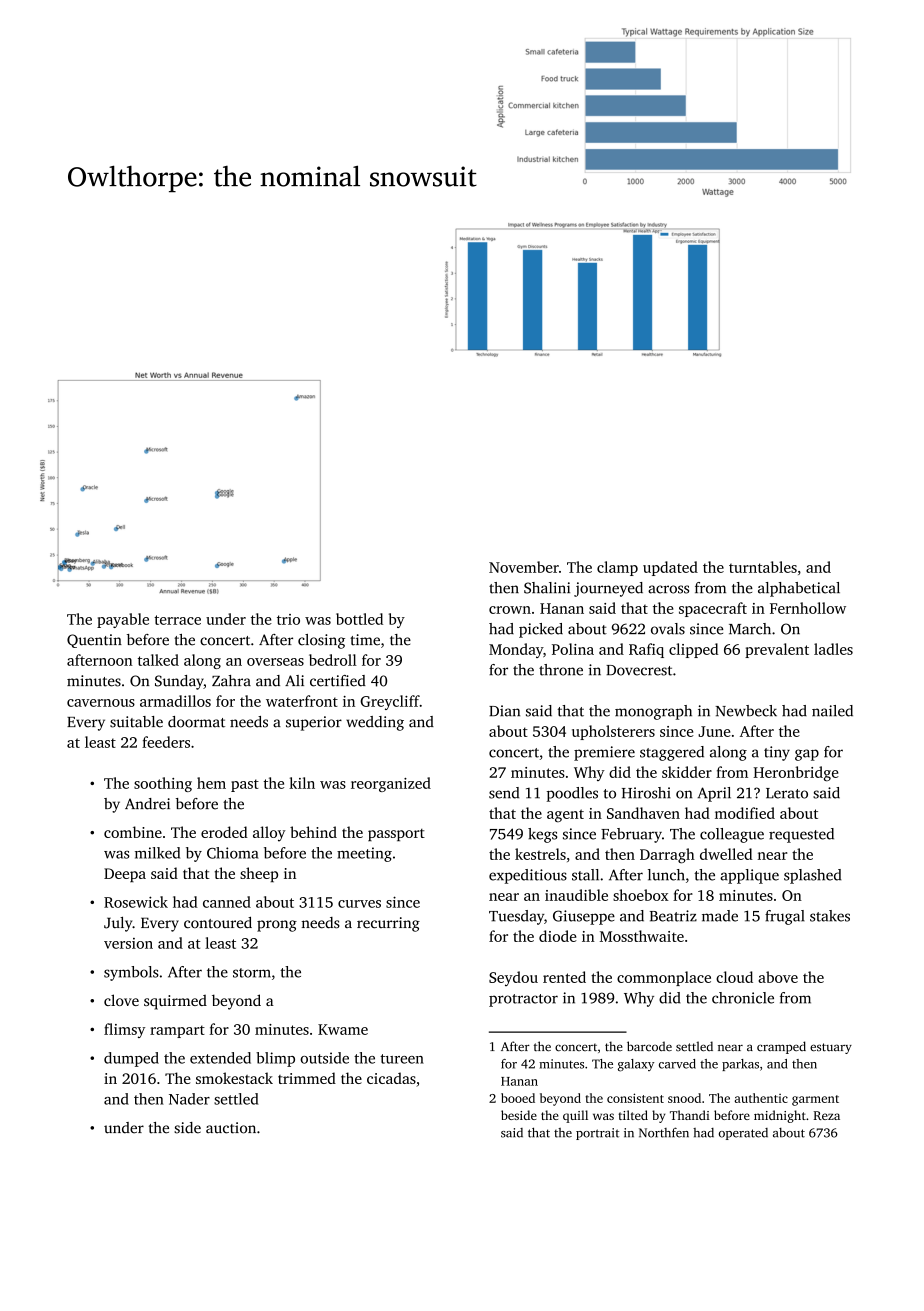  Describe the element at coordinates (528, 876) in the screenshot. I see `expeditious` at that location.
